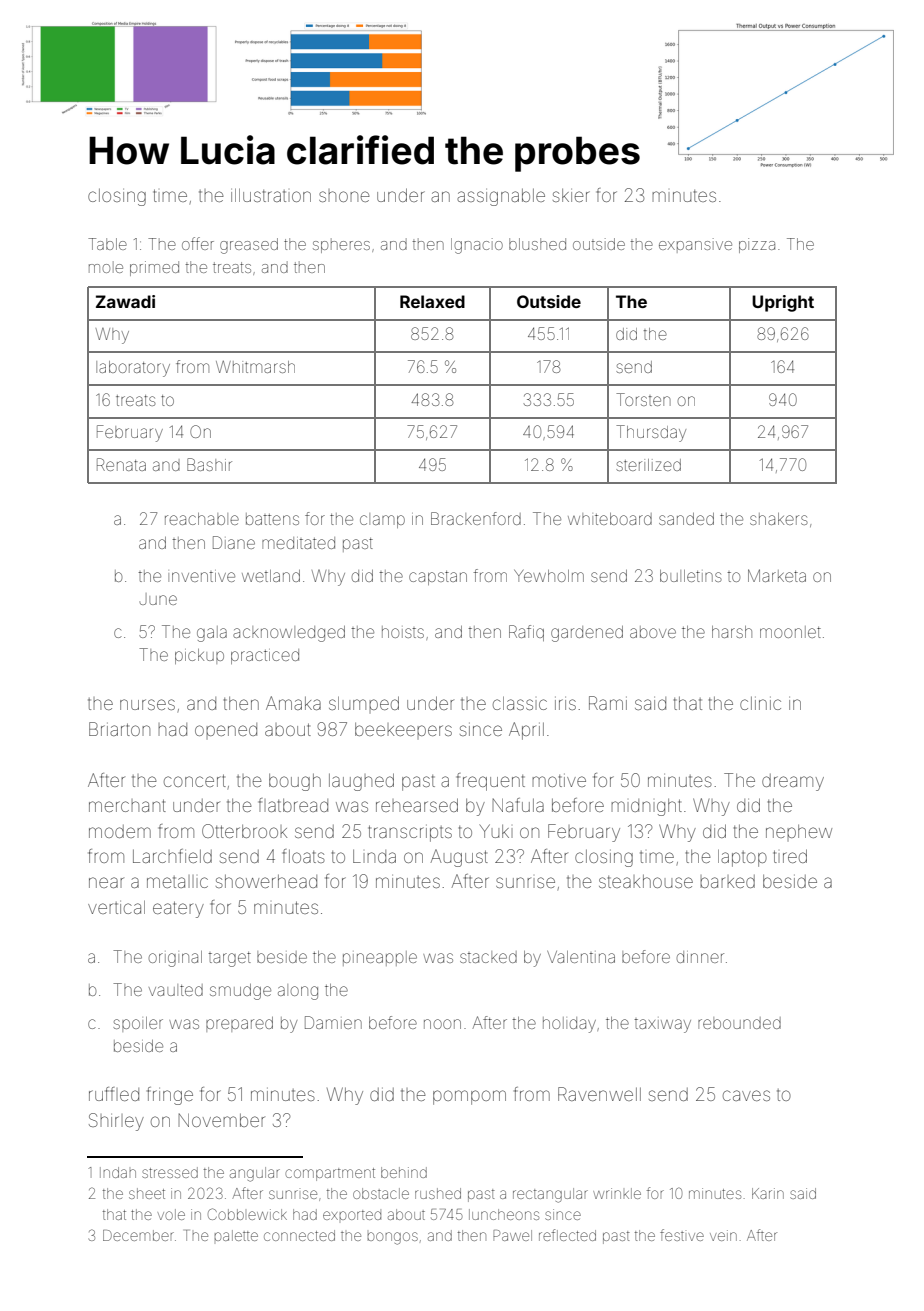  Describe the element at coordinates (779, 519) in the screenshot. I see `shakers` at that location.
